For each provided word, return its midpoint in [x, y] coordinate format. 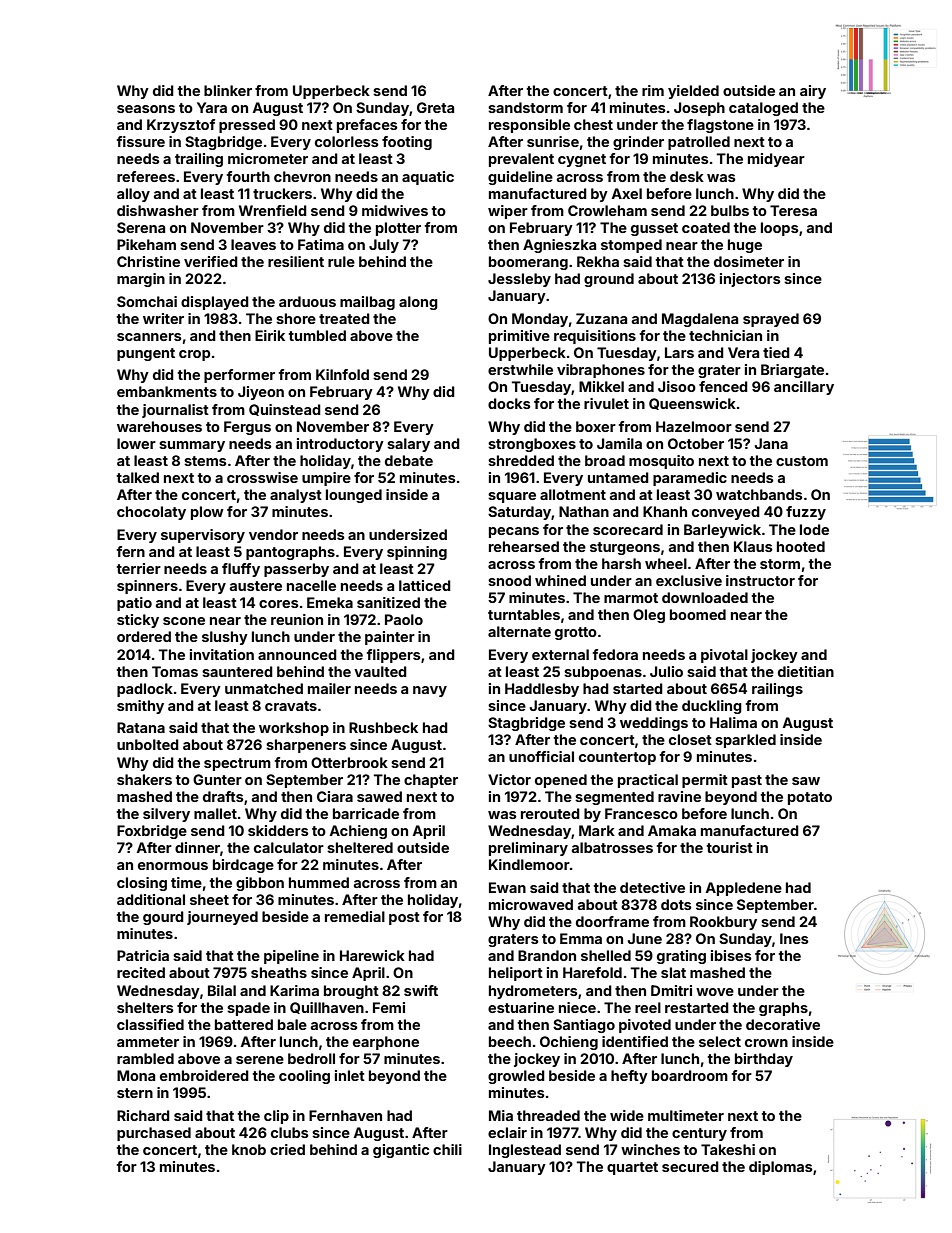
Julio [666, 671]
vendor [273, 534]
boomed [698, 614]
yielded [693, 92]
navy [430, 691]
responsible [529, 126]
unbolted [148, 744]
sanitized [388, 602]
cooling [304, 1077]
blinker [228, 90]
